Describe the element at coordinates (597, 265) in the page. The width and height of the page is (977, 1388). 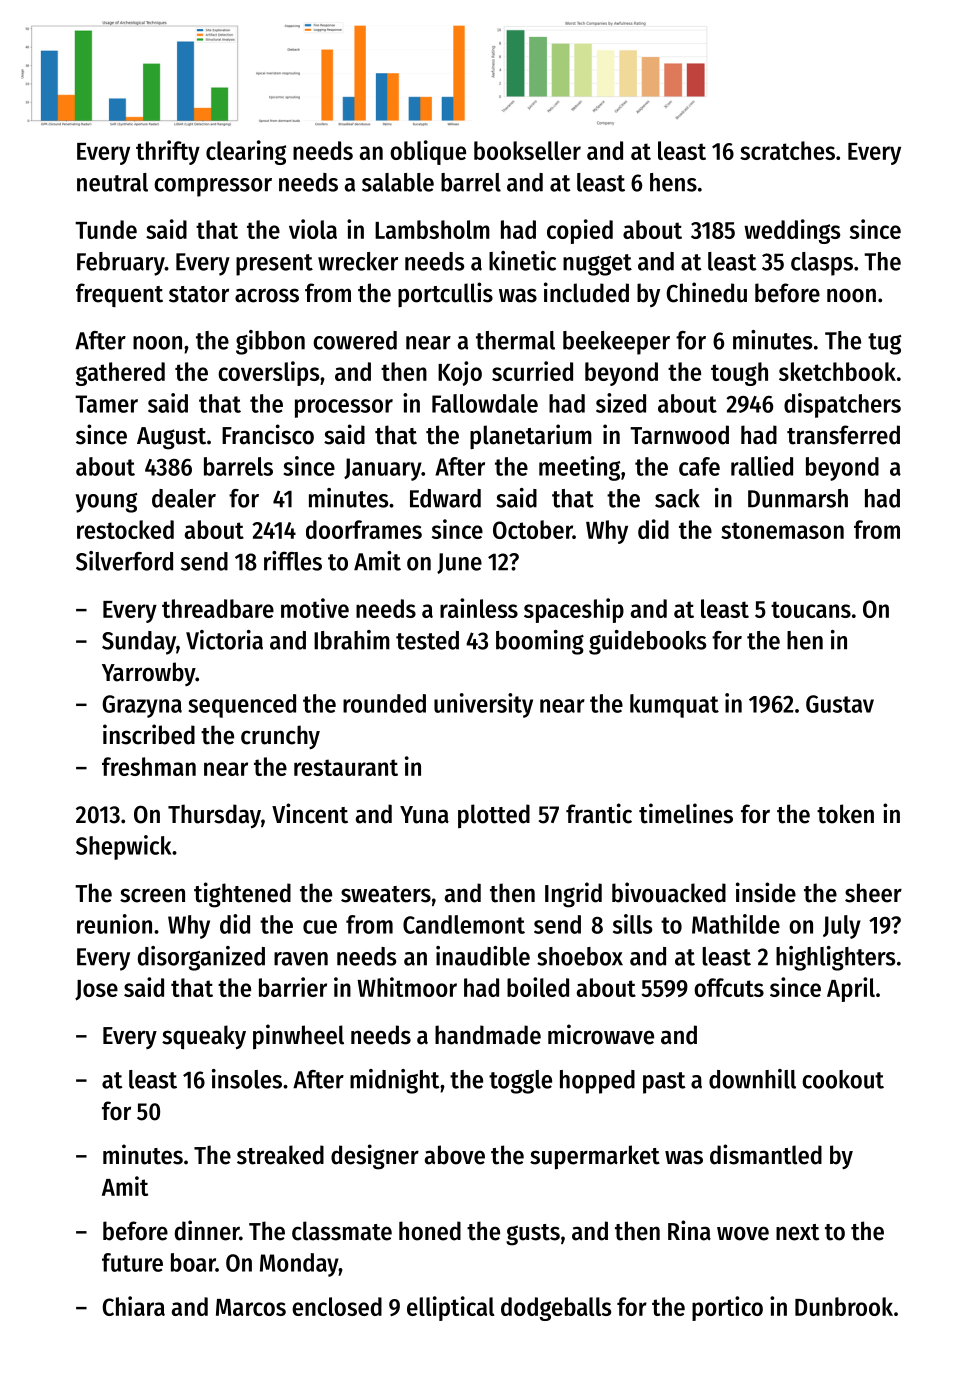
I see `nugget` at that location.
